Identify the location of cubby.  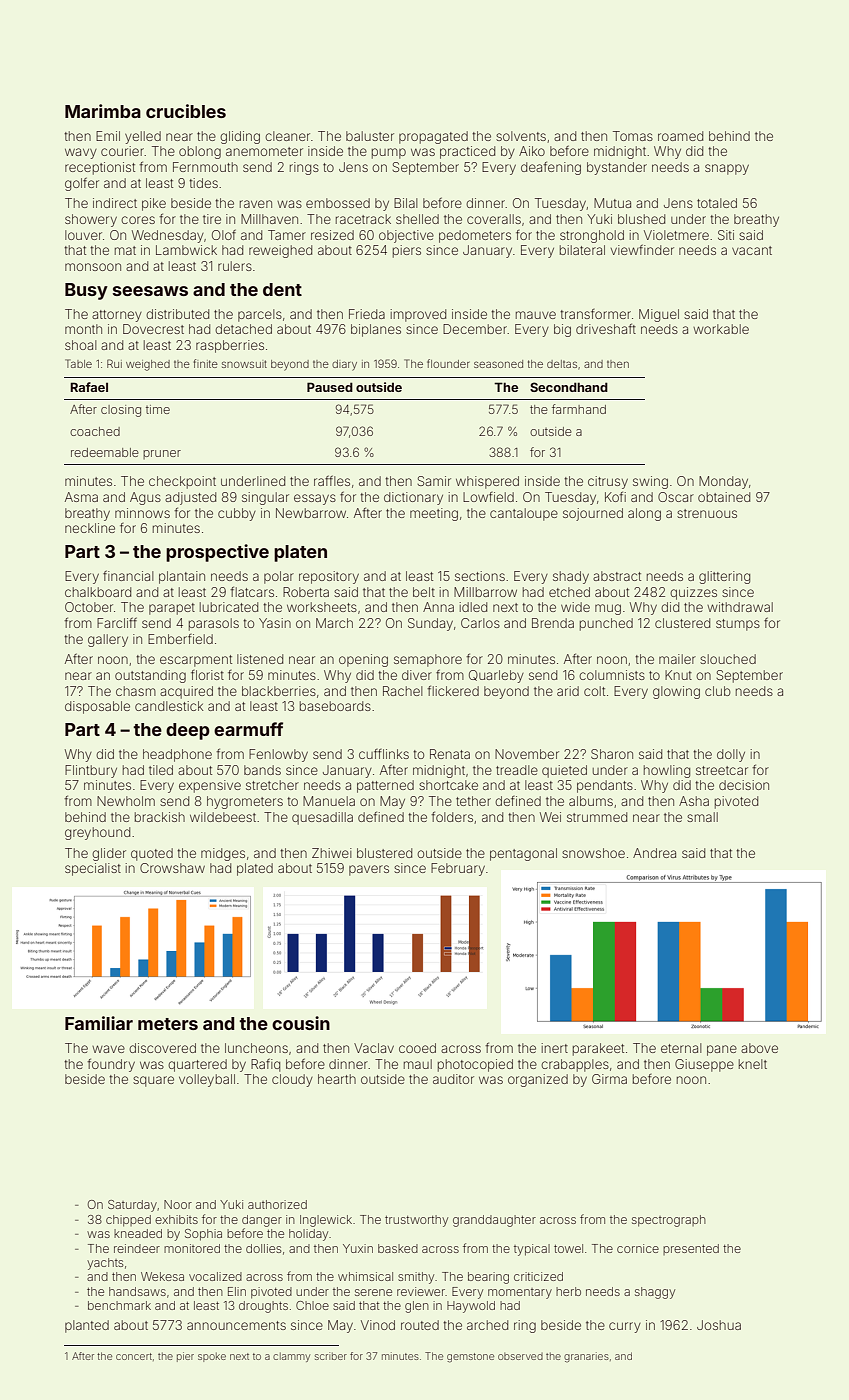
(237, 514).
